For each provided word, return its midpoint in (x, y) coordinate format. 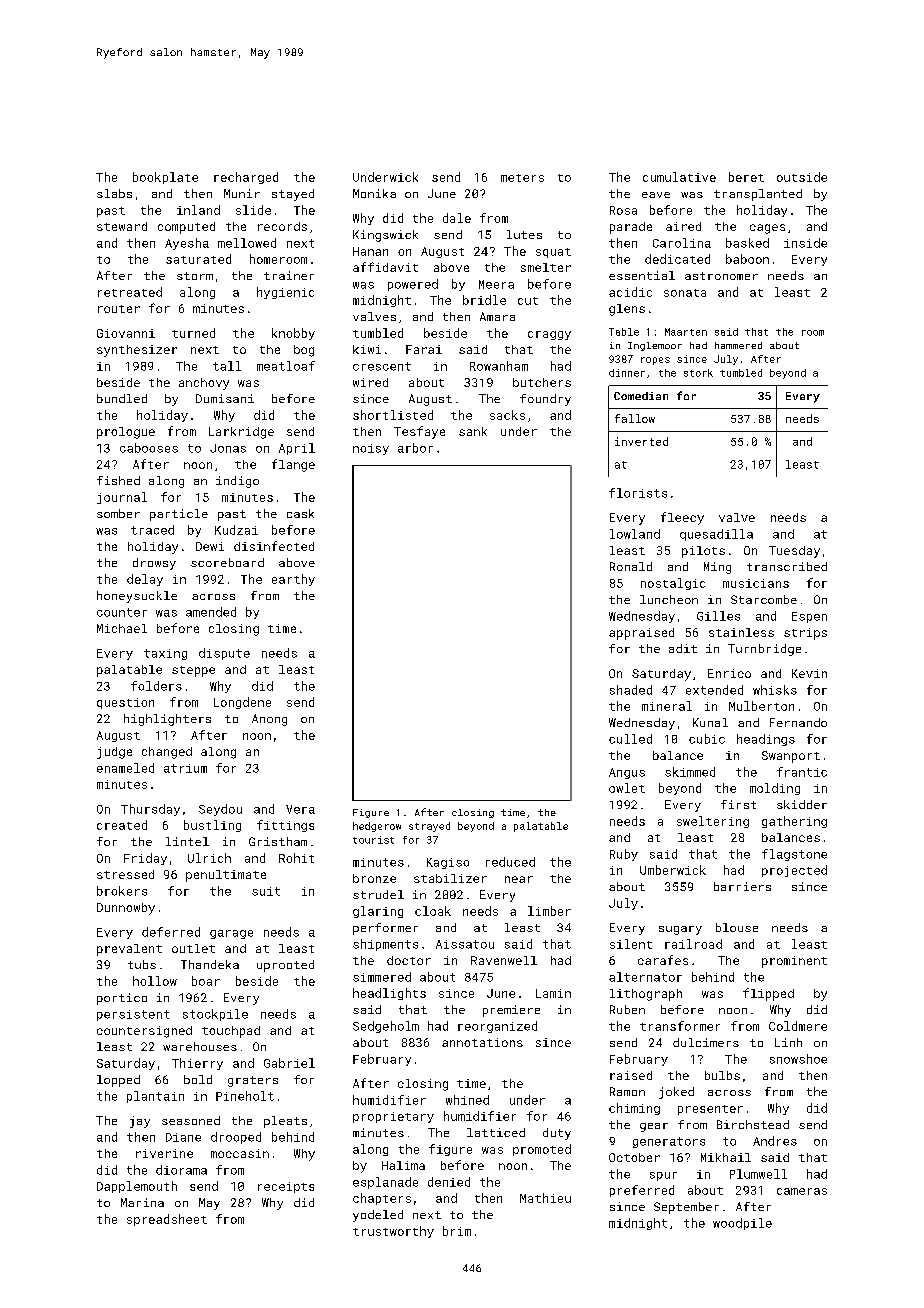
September (686, 1208)
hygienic (285, 293)
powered (413, 285)
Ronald (631, 566)
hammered (738, 345)
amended (211, 612)
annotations (482, 1042)
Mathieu (545, 1198)
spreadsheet (167, 1220)
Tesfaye (419, 432)
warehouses (200, 1046)
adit (683, 648)
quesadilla (716, 535)
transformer (680, 1026)
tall (227, 366)
